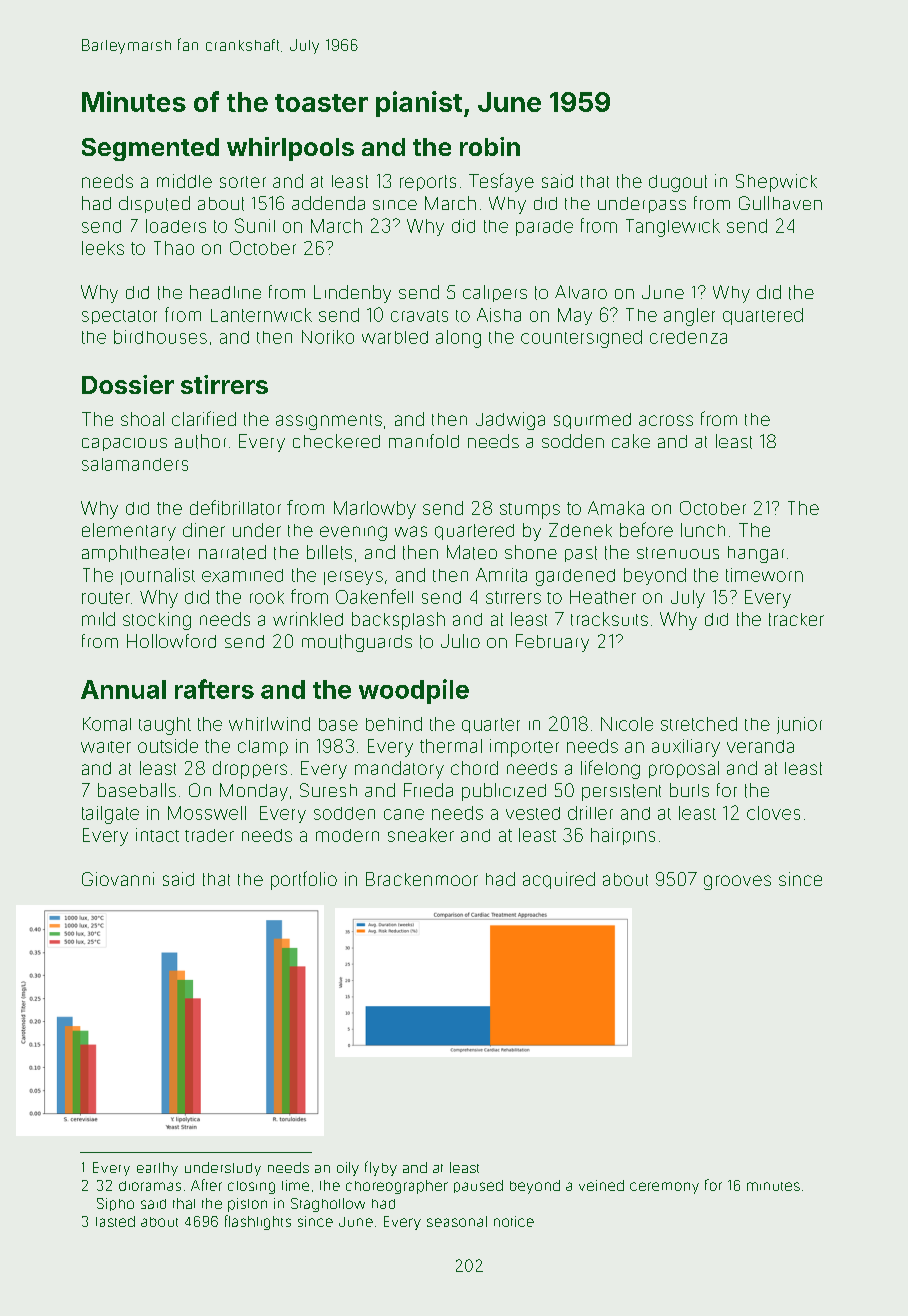  Describe the element at coordinates (157, 1169) in the screenshot. I see `earthy` at that location.
